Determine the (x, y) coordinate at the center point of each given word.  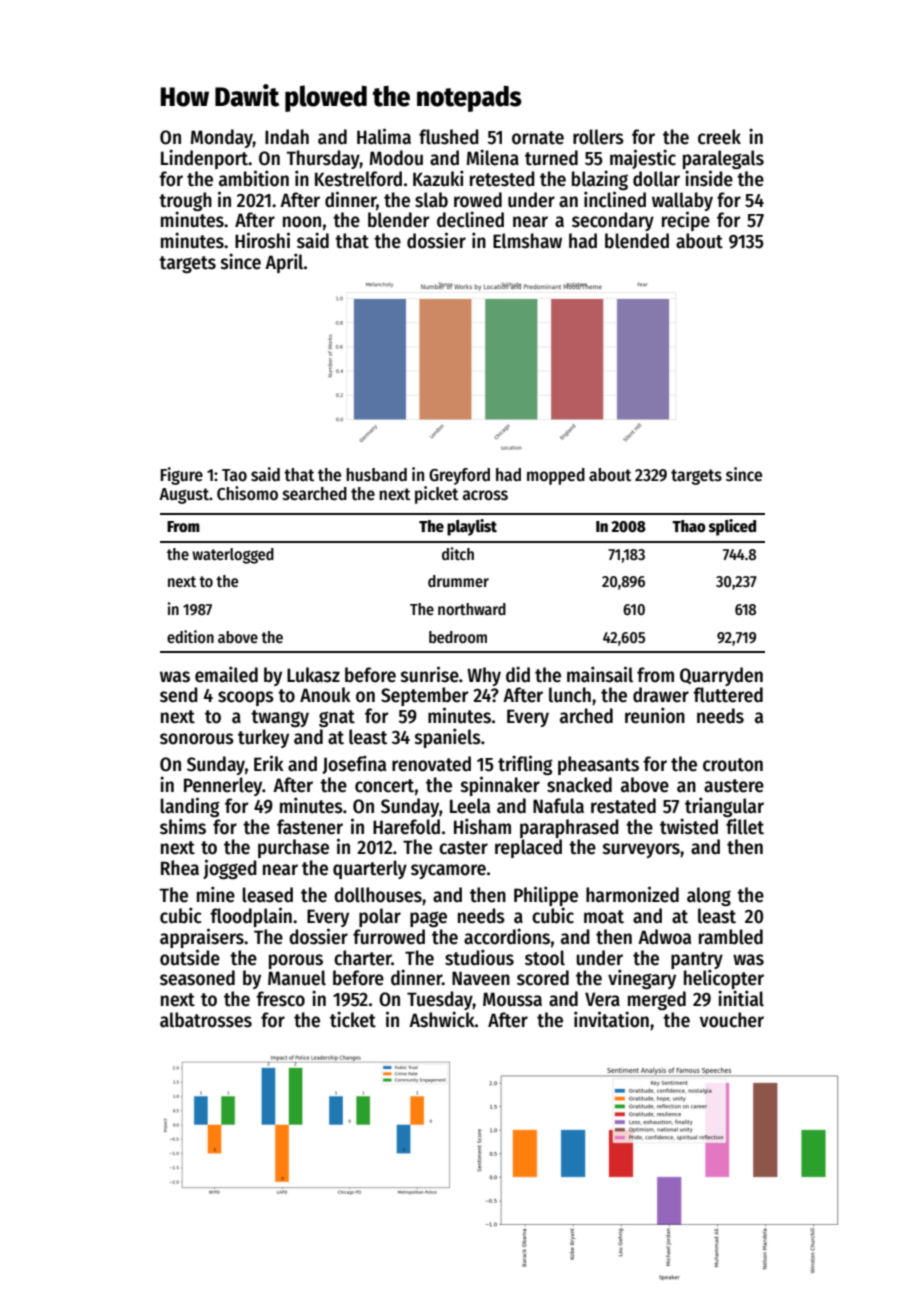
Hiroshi (262, 240)
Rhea (180, 868)
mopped (556, 476)
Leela (470, 806)
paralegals (723, 159)
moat (604, 917)
